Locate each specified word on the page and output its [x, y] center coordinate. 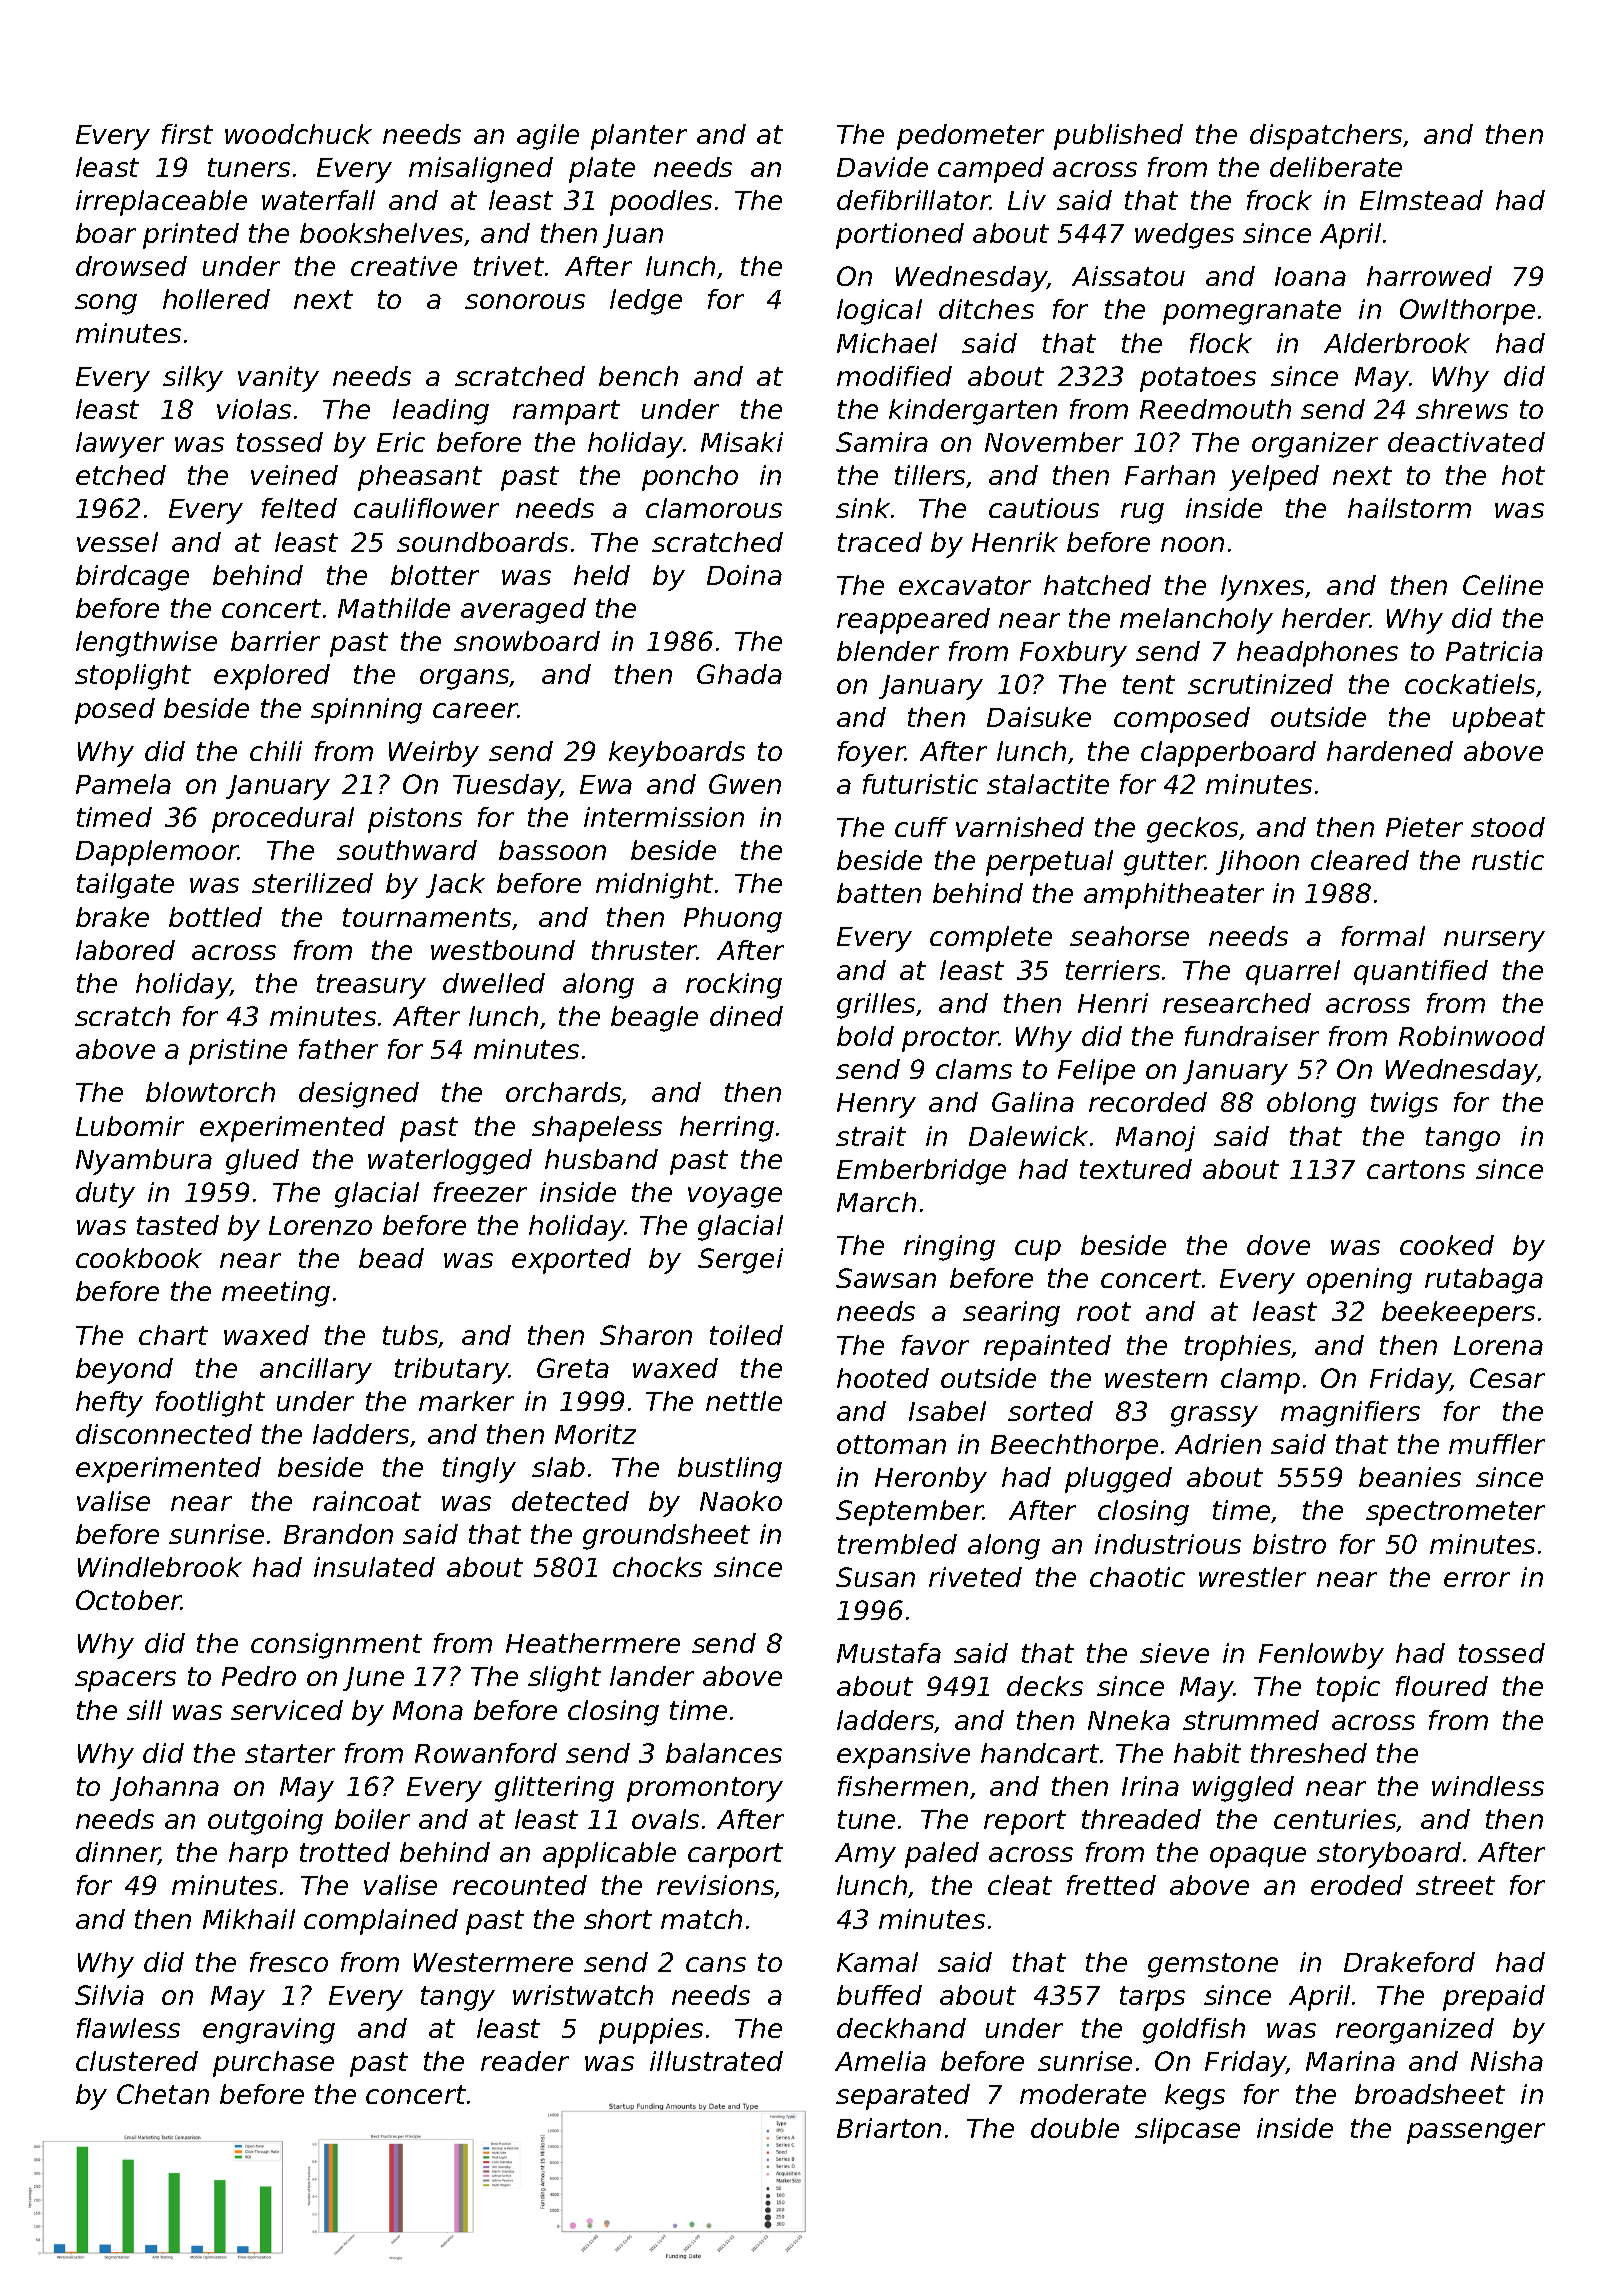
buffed [879, 1995]
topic [1348, 1689]
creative [404, 266]
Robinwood [1472, 1036]
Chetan [163, 2094]
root [1104, 1311]
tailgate [125, 886]
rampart [566, 412]
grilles [876, 1006]
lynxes [1263, 588]
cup [1038, 1250]
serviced [287, 1710]
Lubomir [130, 1126]
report [1025, 1822]
